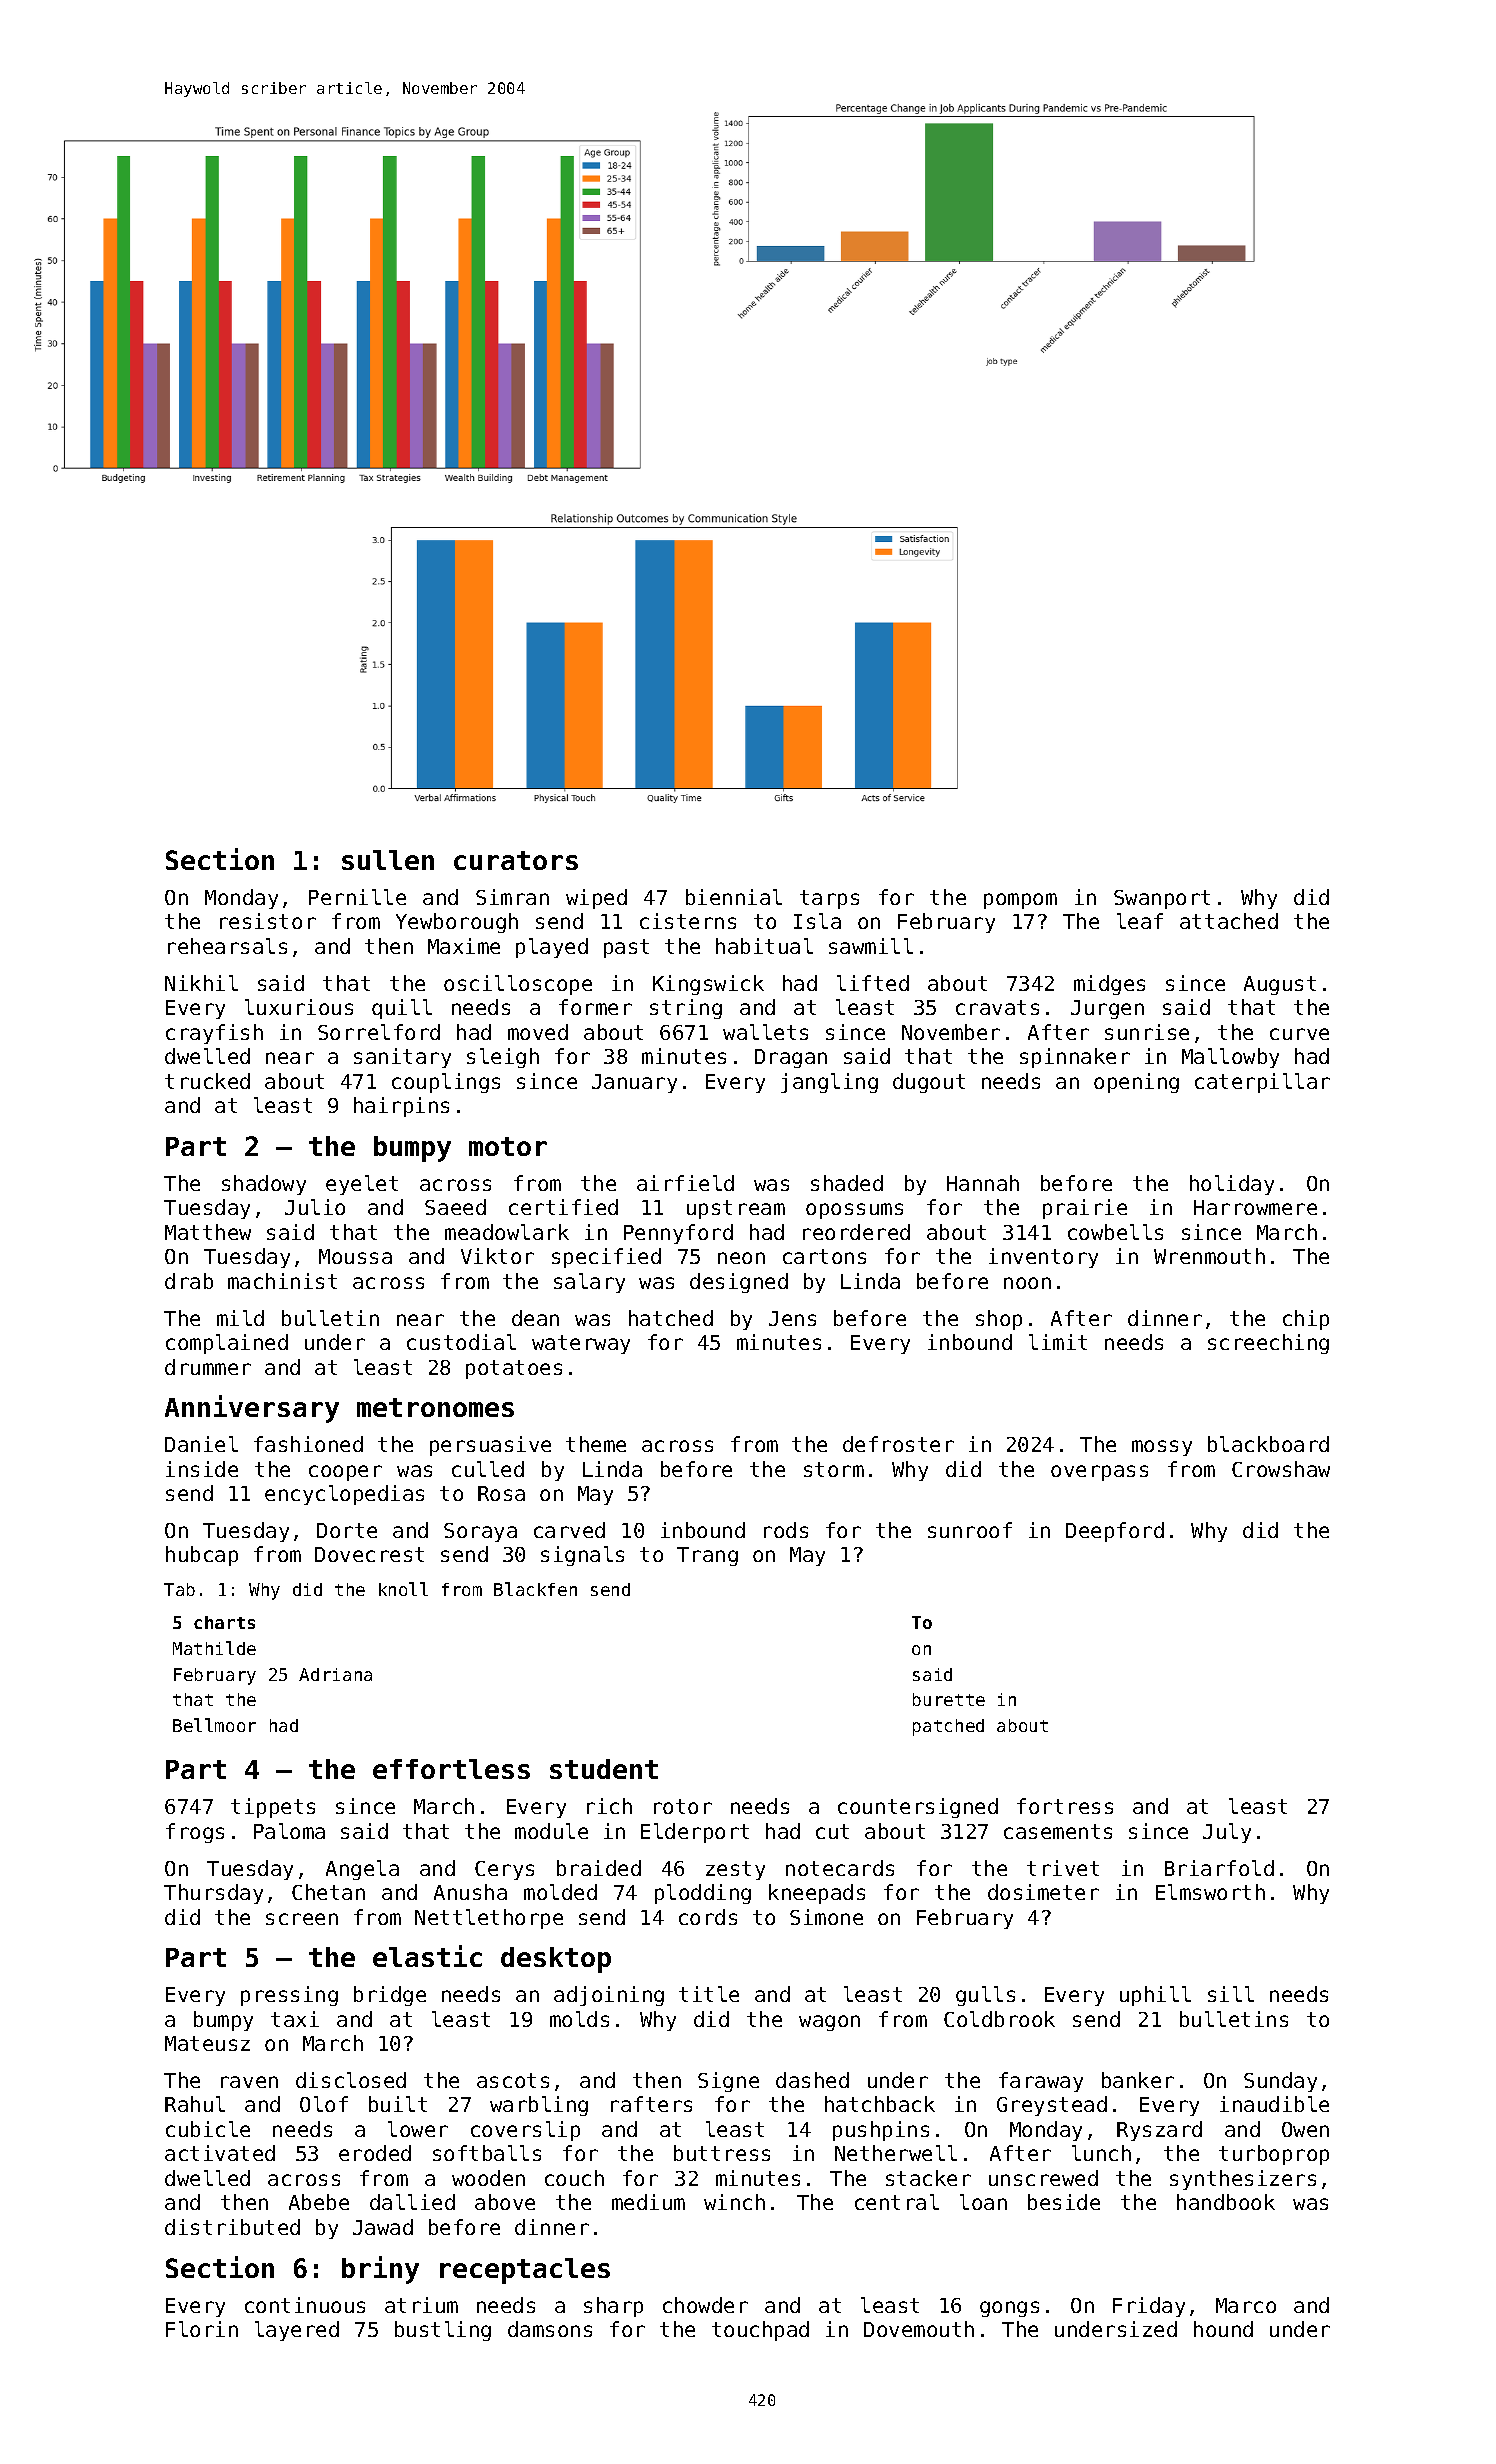 The width and height of the screenshot is (1496, 2464). Describe the element at coordinates (829, 1083) in the screenshot. I see `jangling` at that location.
